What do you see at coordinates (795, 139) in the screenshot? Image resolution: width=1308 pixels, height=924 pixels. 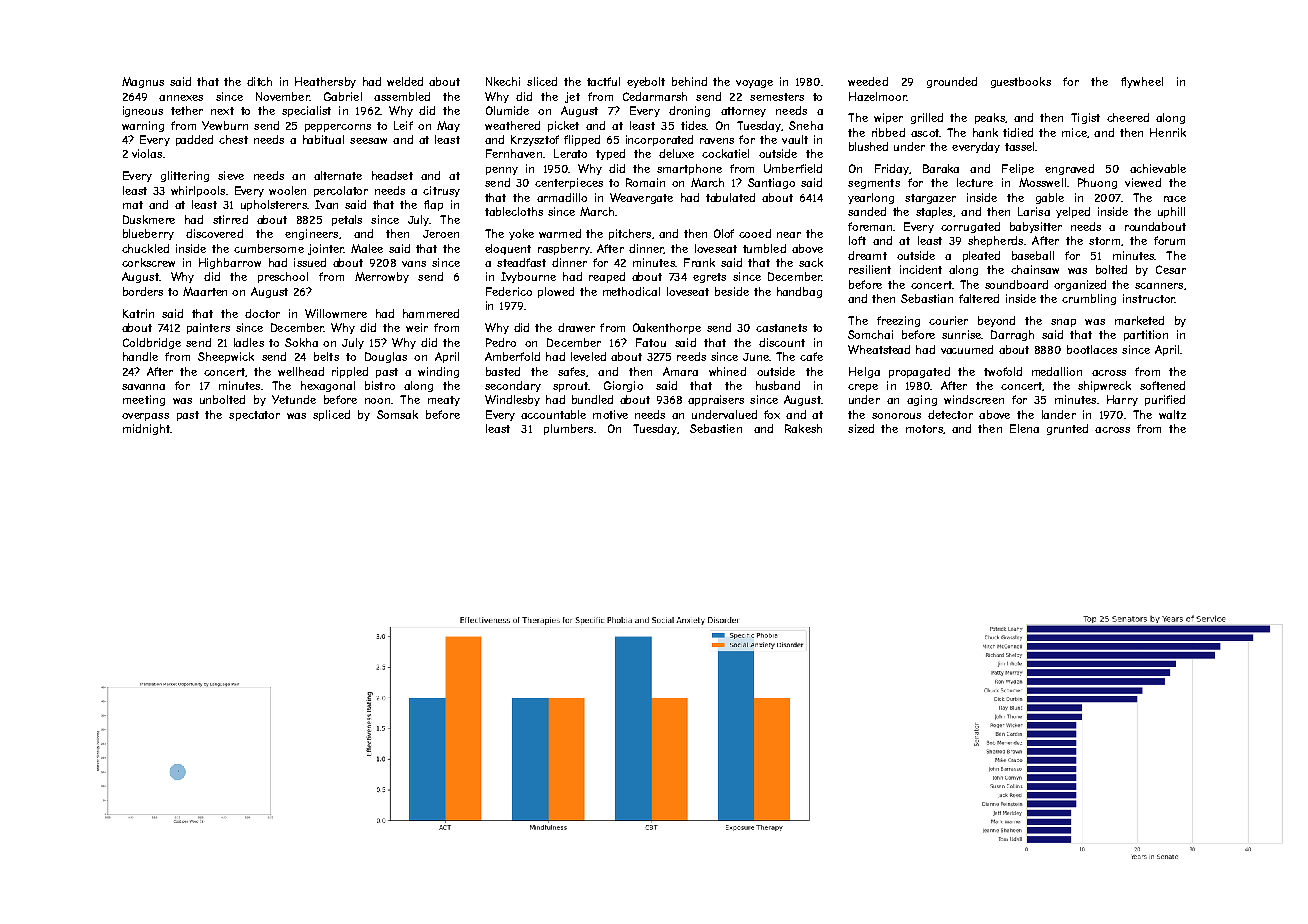 I see `vault` at bounding box center [795, 139].
